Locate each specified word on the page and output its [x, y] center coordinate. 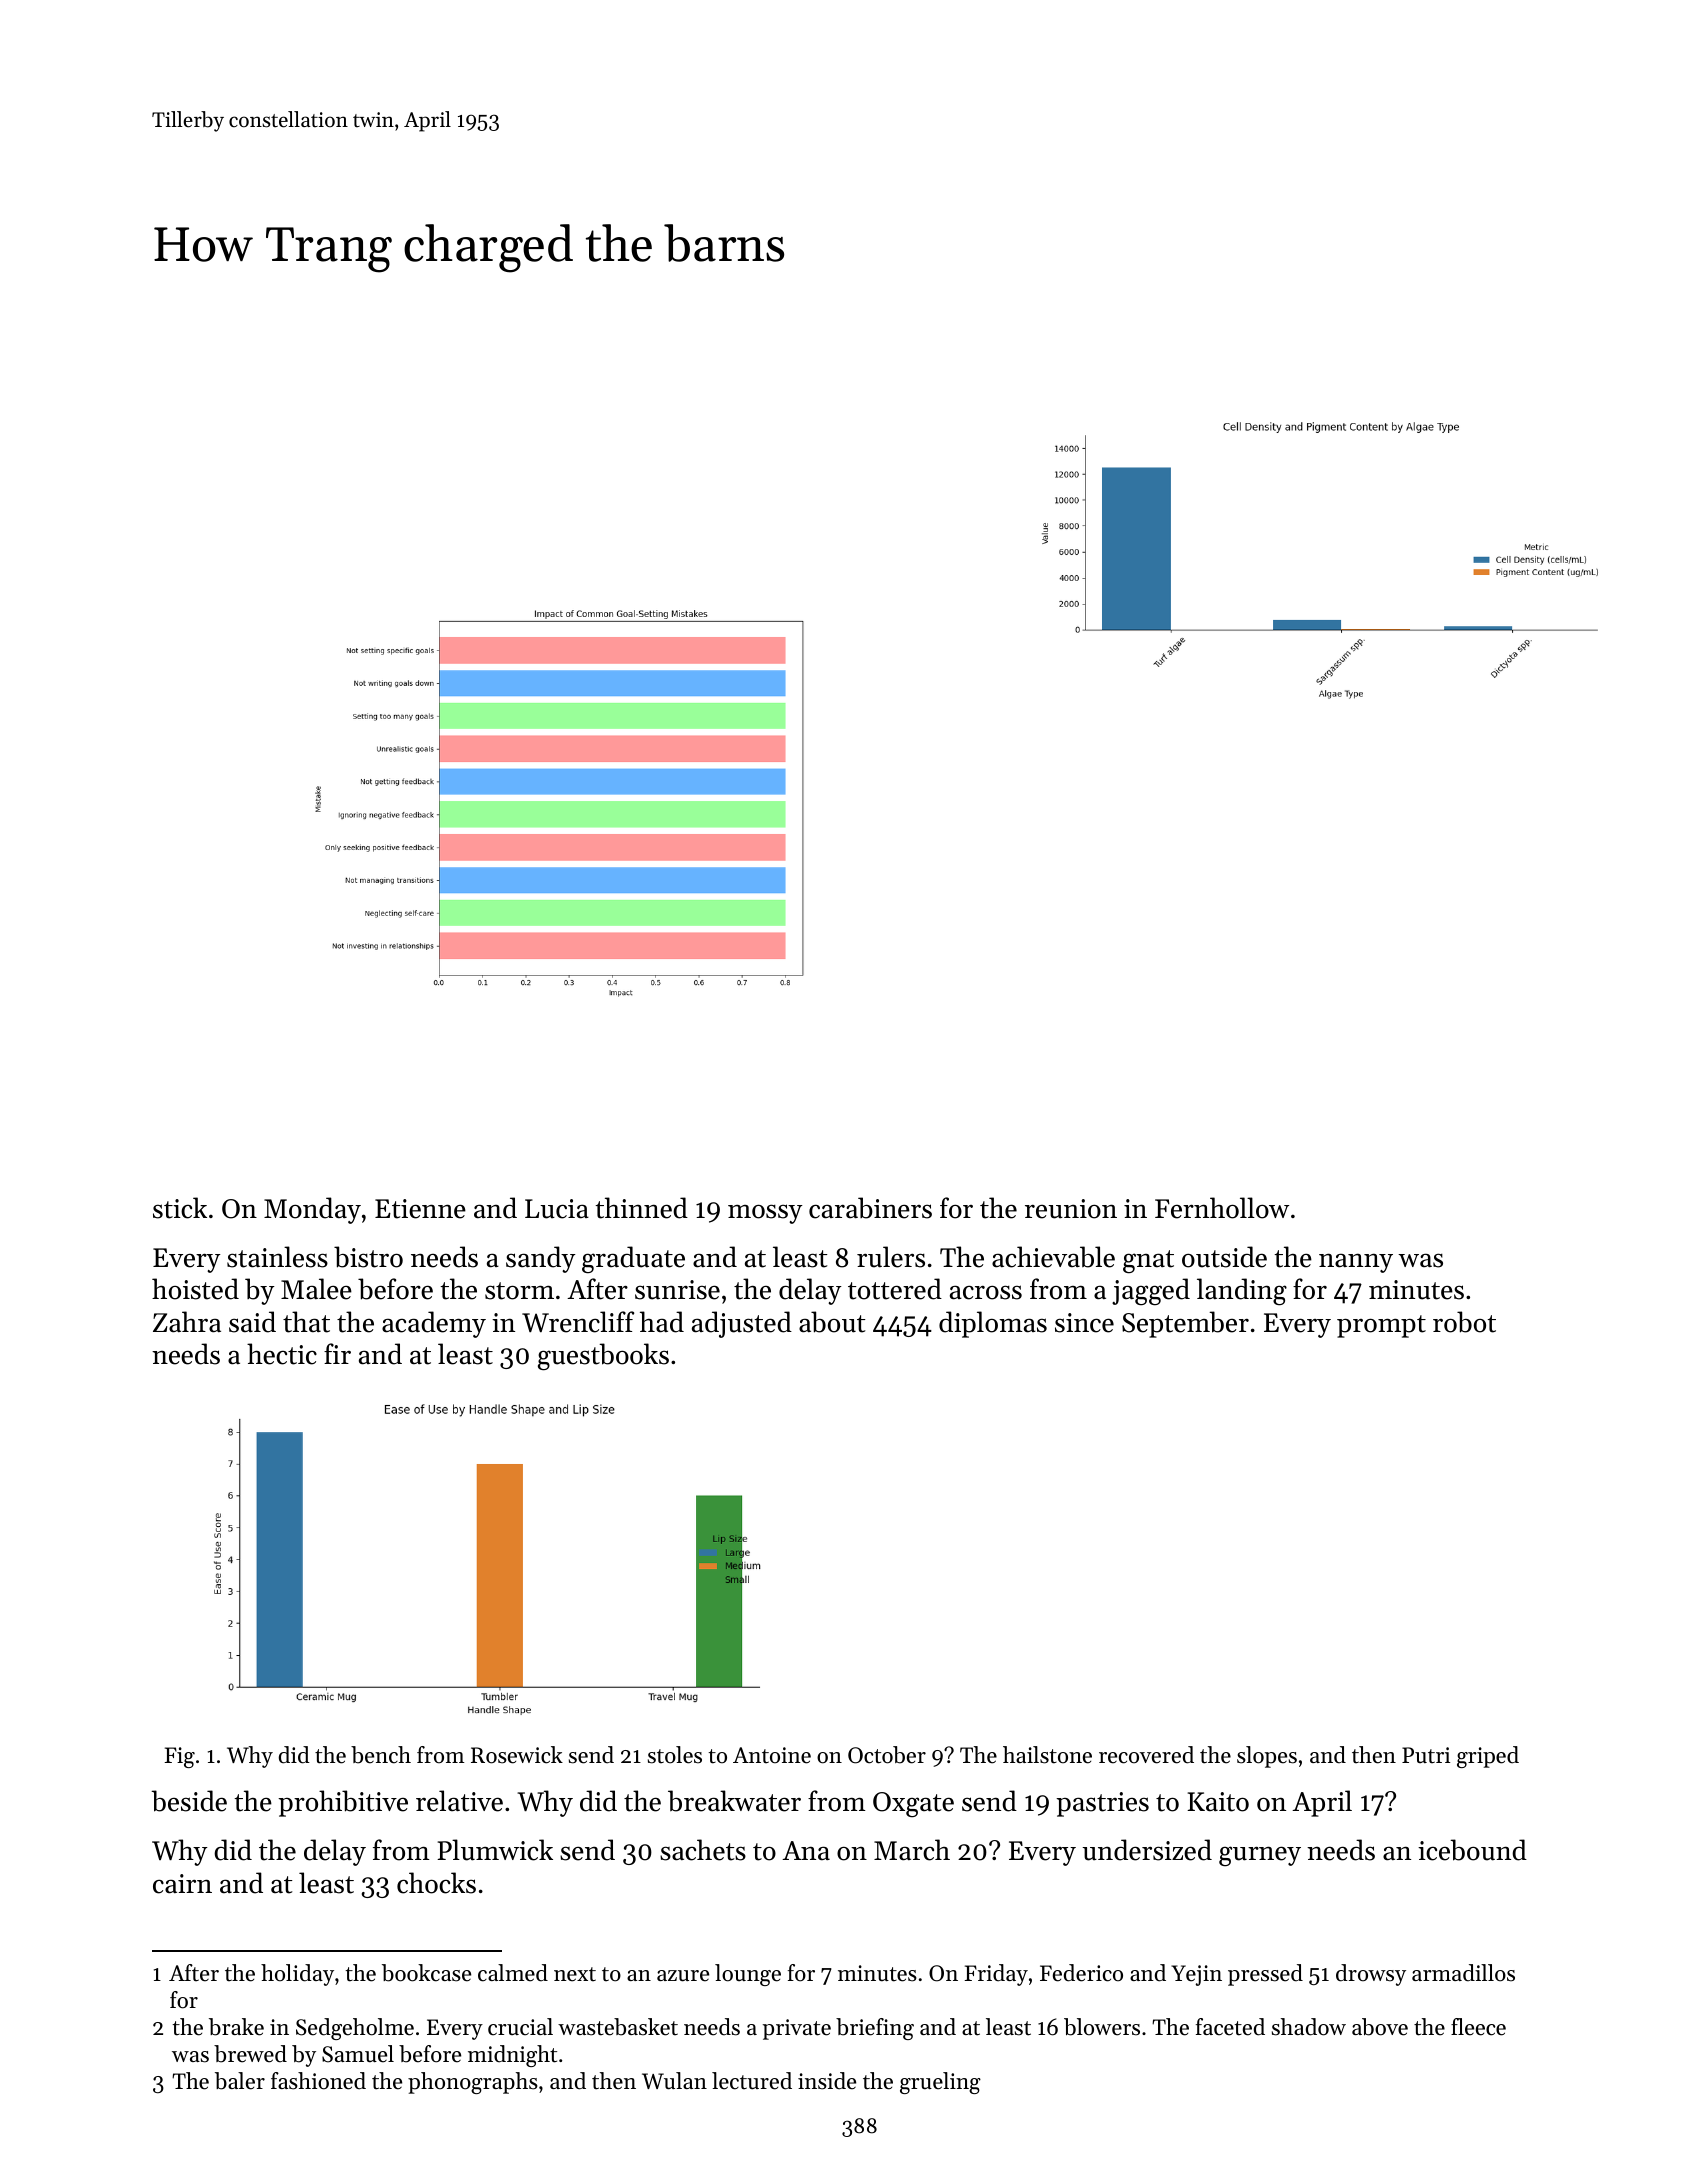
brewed [250, 2054]
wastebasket [618, 2027]
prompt [1381, 1326]
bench [381, 1755]
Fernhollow [1222, 1208]
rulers [891, 1257]
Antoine [772, 1755]
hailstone [1047, 1755]
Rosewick [517, 1755]
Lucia [557, 1209]
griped [1488, 1757]
